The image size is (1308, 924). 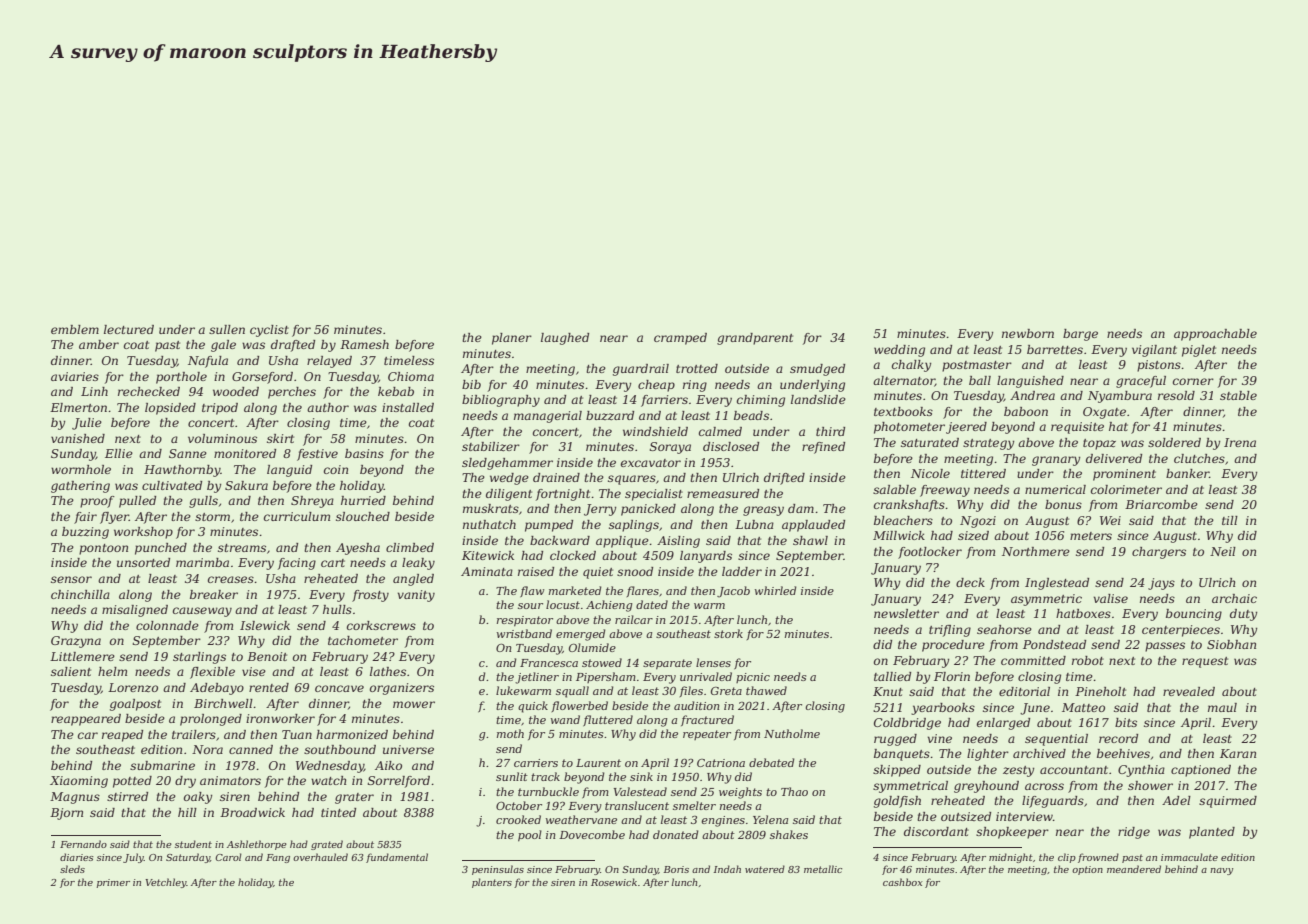 I want to click on laughed, so click(x=565, y=339).
